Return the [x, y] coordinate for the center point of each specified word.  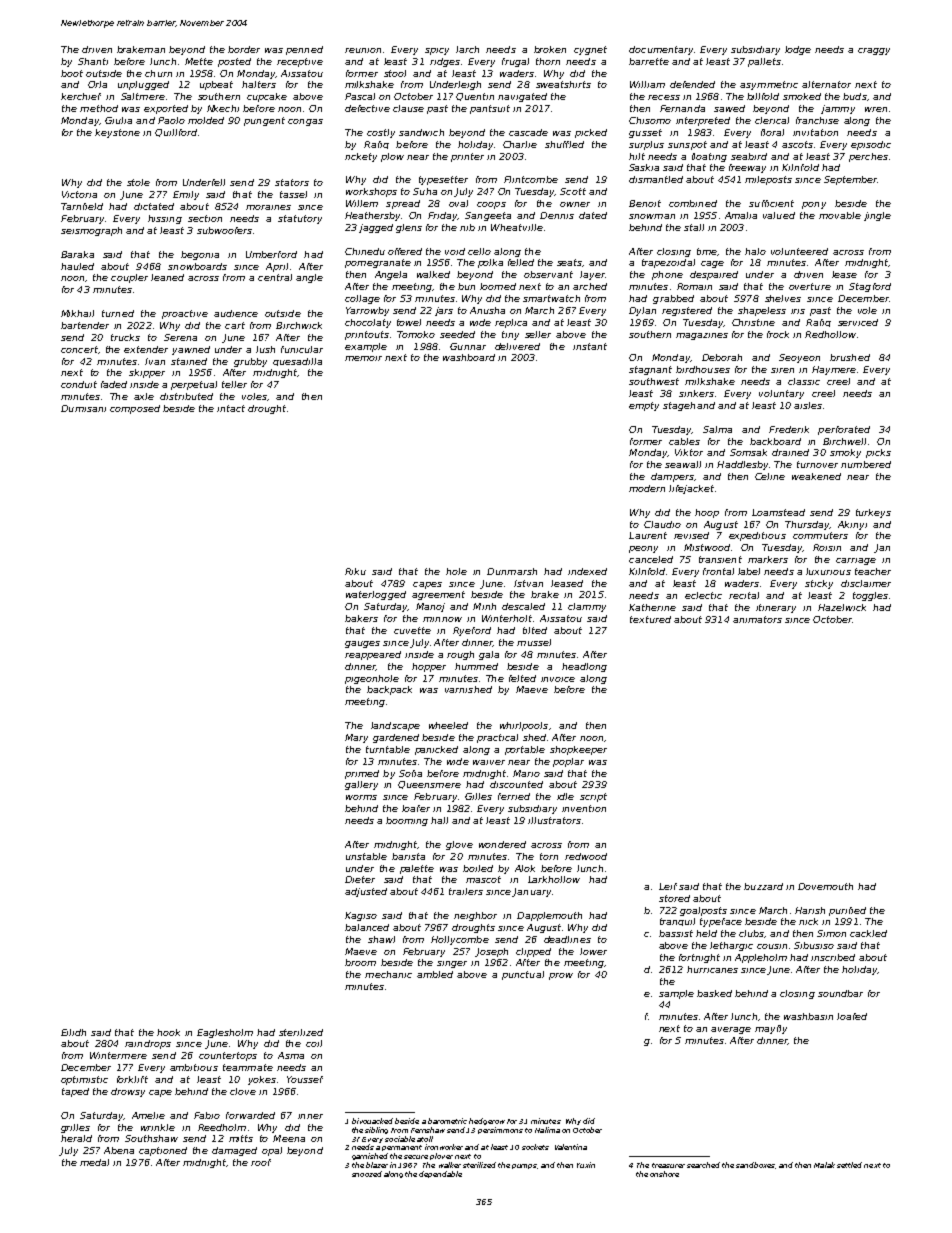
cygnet [590, 50]
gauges [362, 644]
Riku [355, 571]
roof [261, 1162]
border [244, 49]
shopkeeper [578, 750]
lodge [798, 50]
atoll [425, 1139]
